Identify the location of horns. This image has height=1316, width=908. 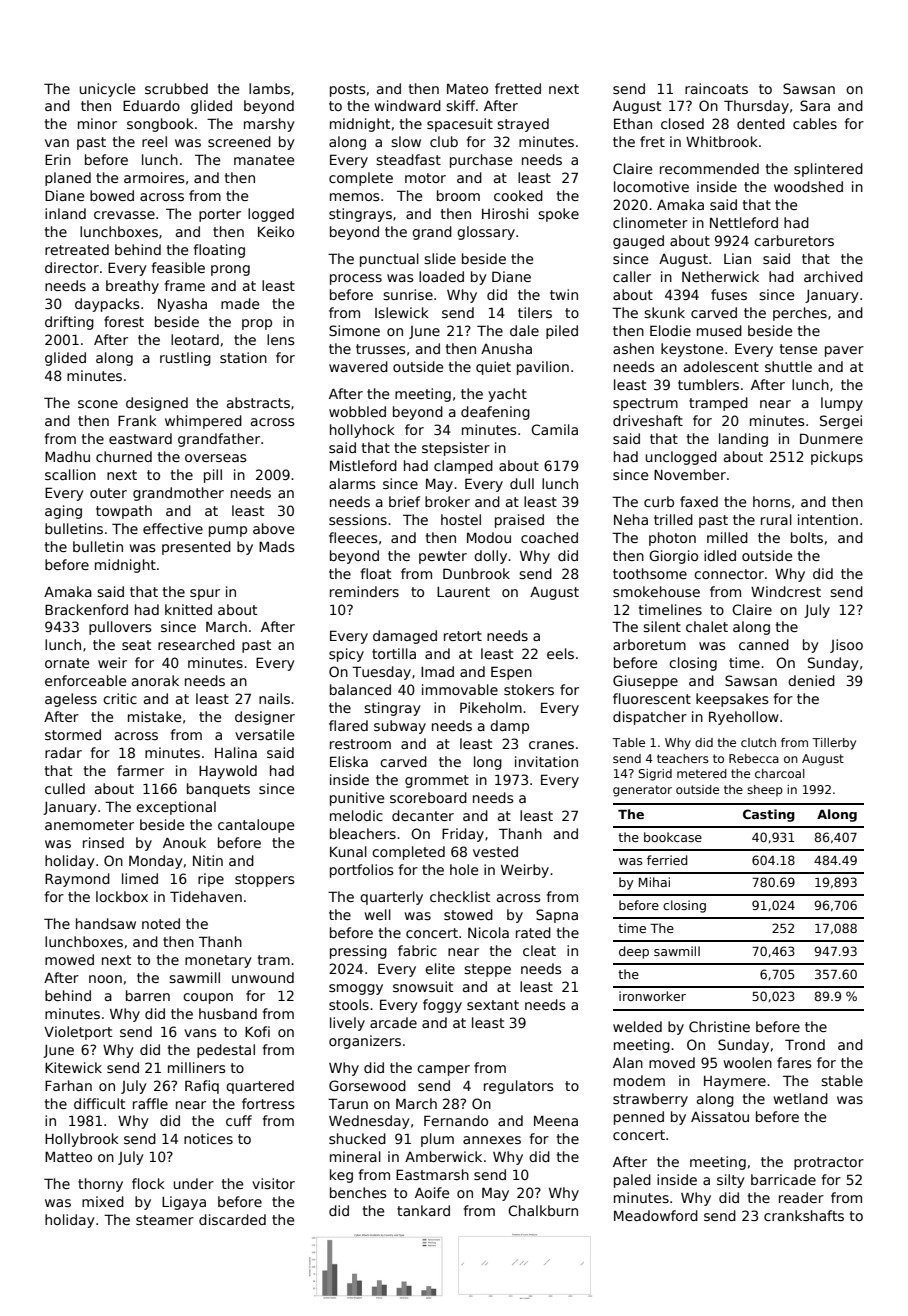
(772, 501).
